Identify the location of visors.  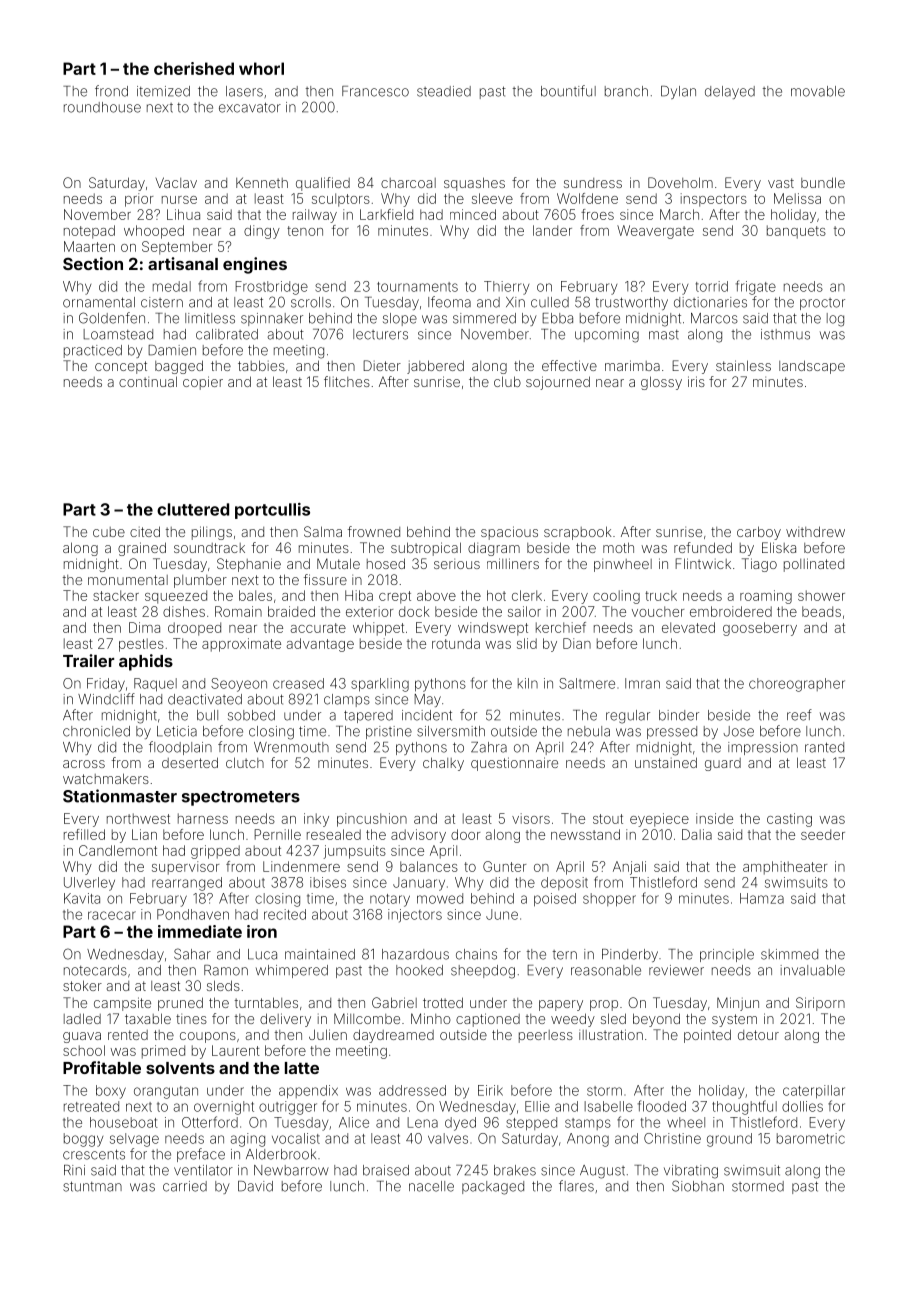
(531, 818).
